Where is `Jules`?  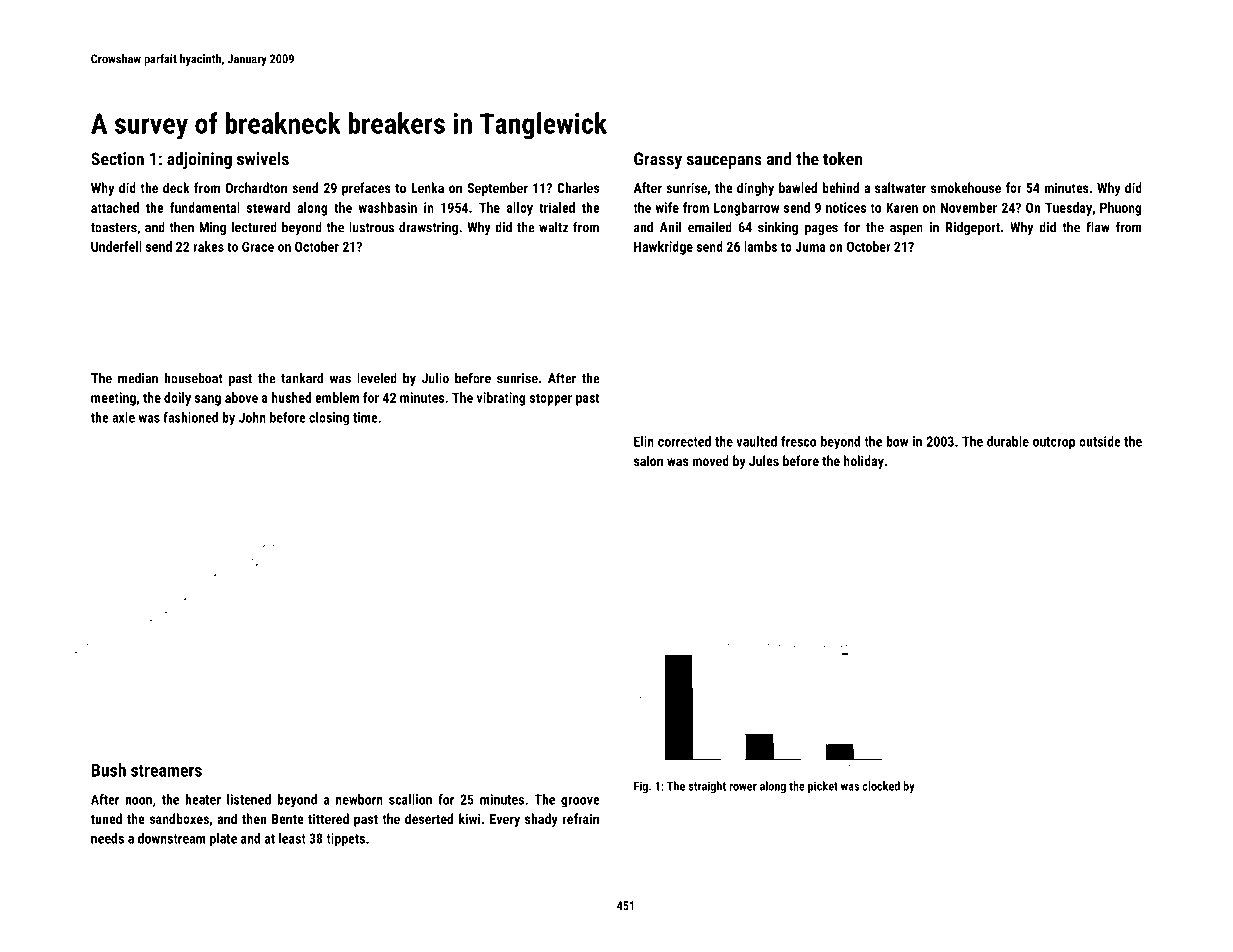
Jules is located at coordinates (764, 460).
